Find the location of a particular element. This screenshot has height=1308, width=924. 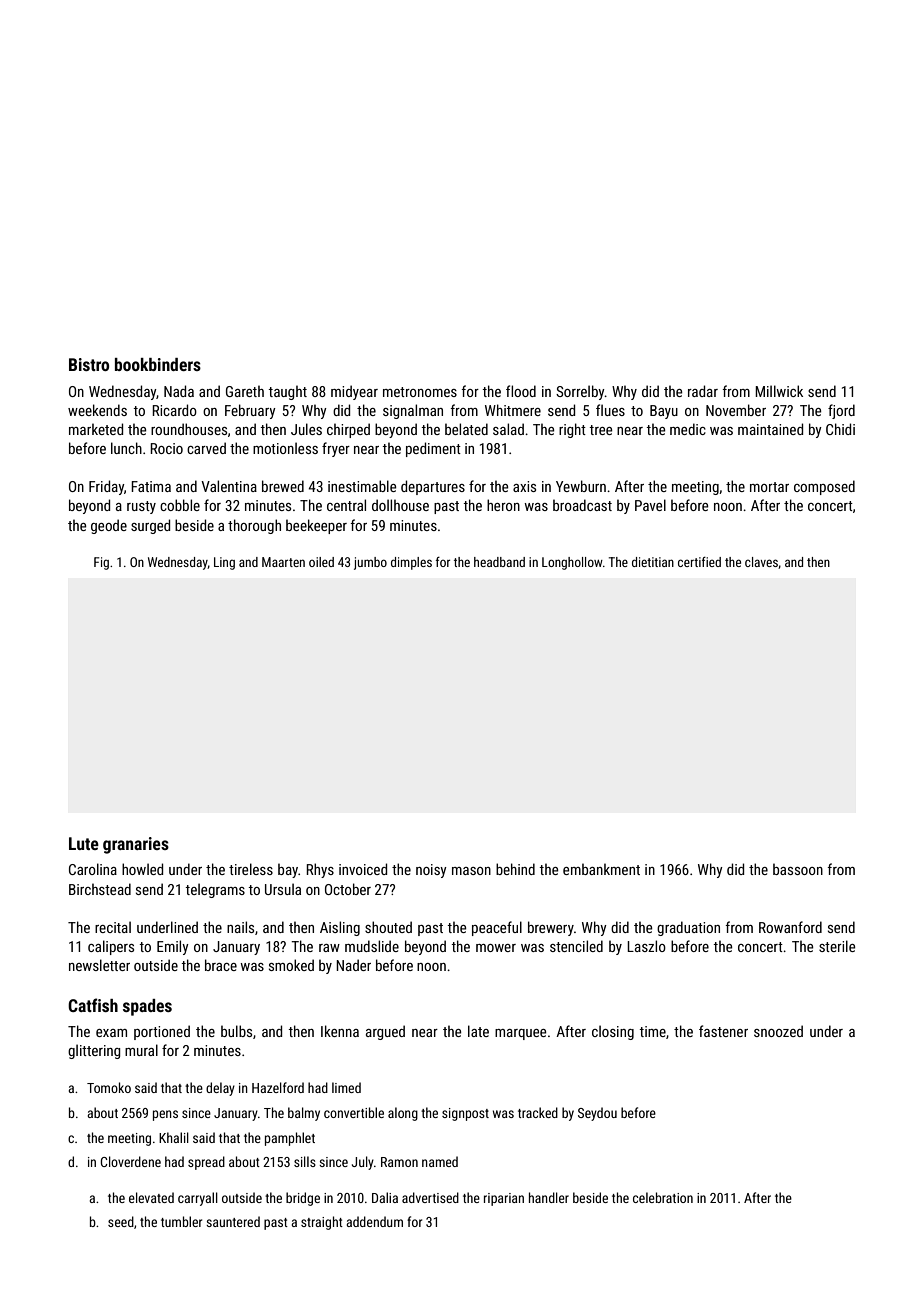

Gareth is located at coordinates (245, 391).
